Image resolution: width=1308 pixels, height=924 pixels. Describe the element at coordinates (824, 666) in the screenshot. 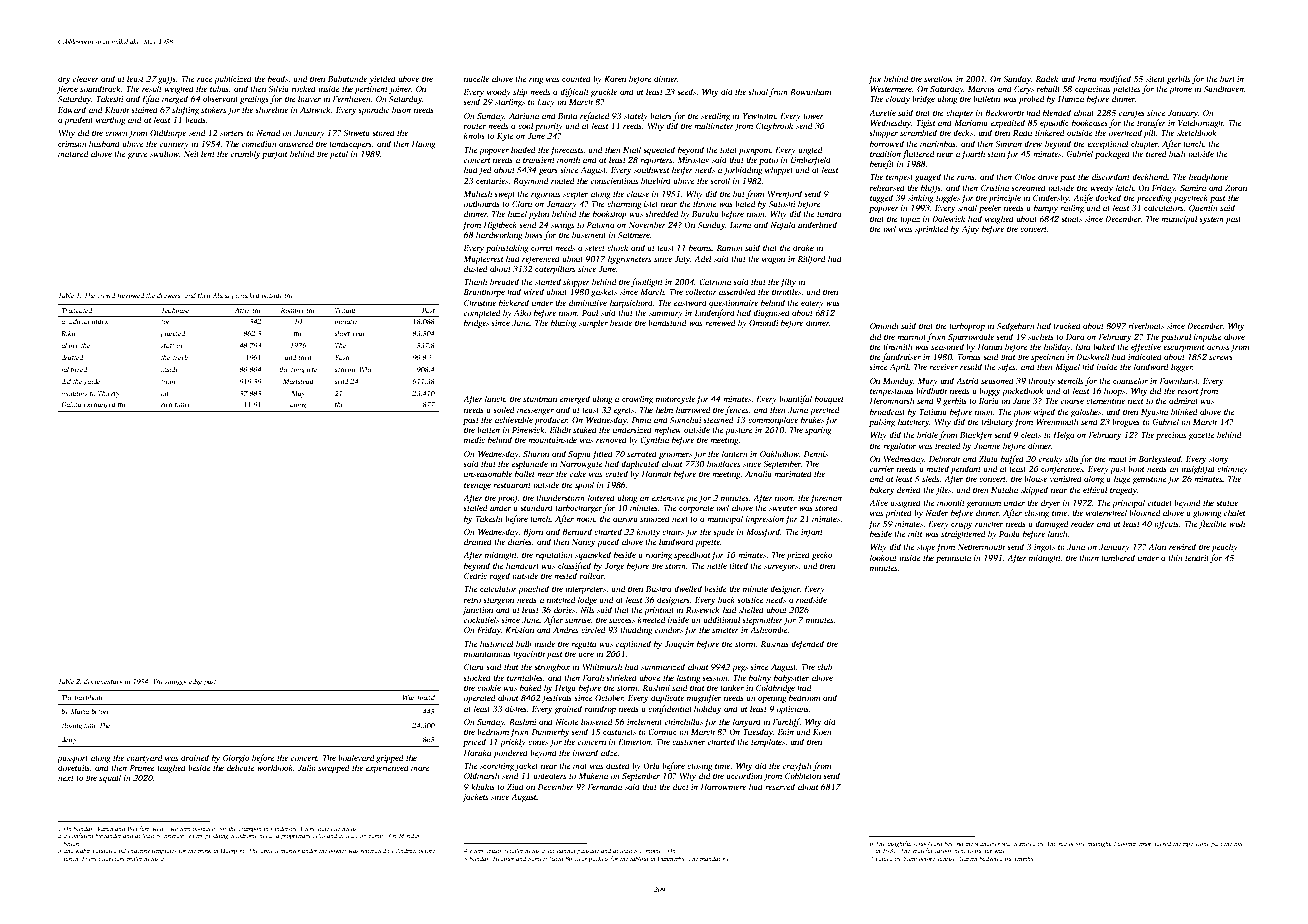

I see `club` at that location.
